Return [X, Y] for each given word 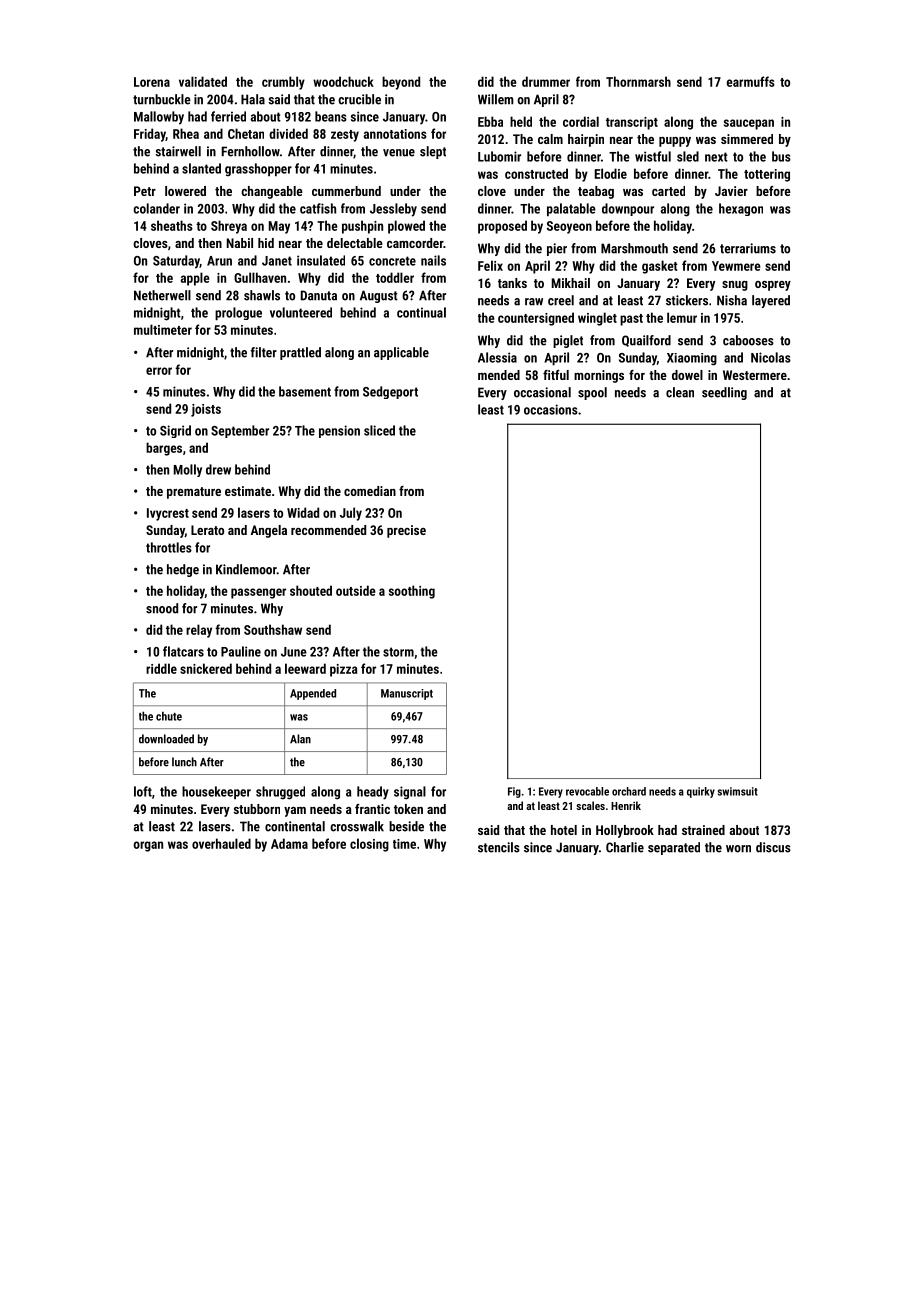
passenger [258, 593]
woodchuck [343, 81]
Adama [289, 843]
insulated [321, 260]
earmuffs [751, 81]
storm [398, 652]
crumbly [283, 83]
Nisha [732, 300]
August [379, 296]
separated [674, 848]
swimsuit [738, 791]
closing [369, 845]
